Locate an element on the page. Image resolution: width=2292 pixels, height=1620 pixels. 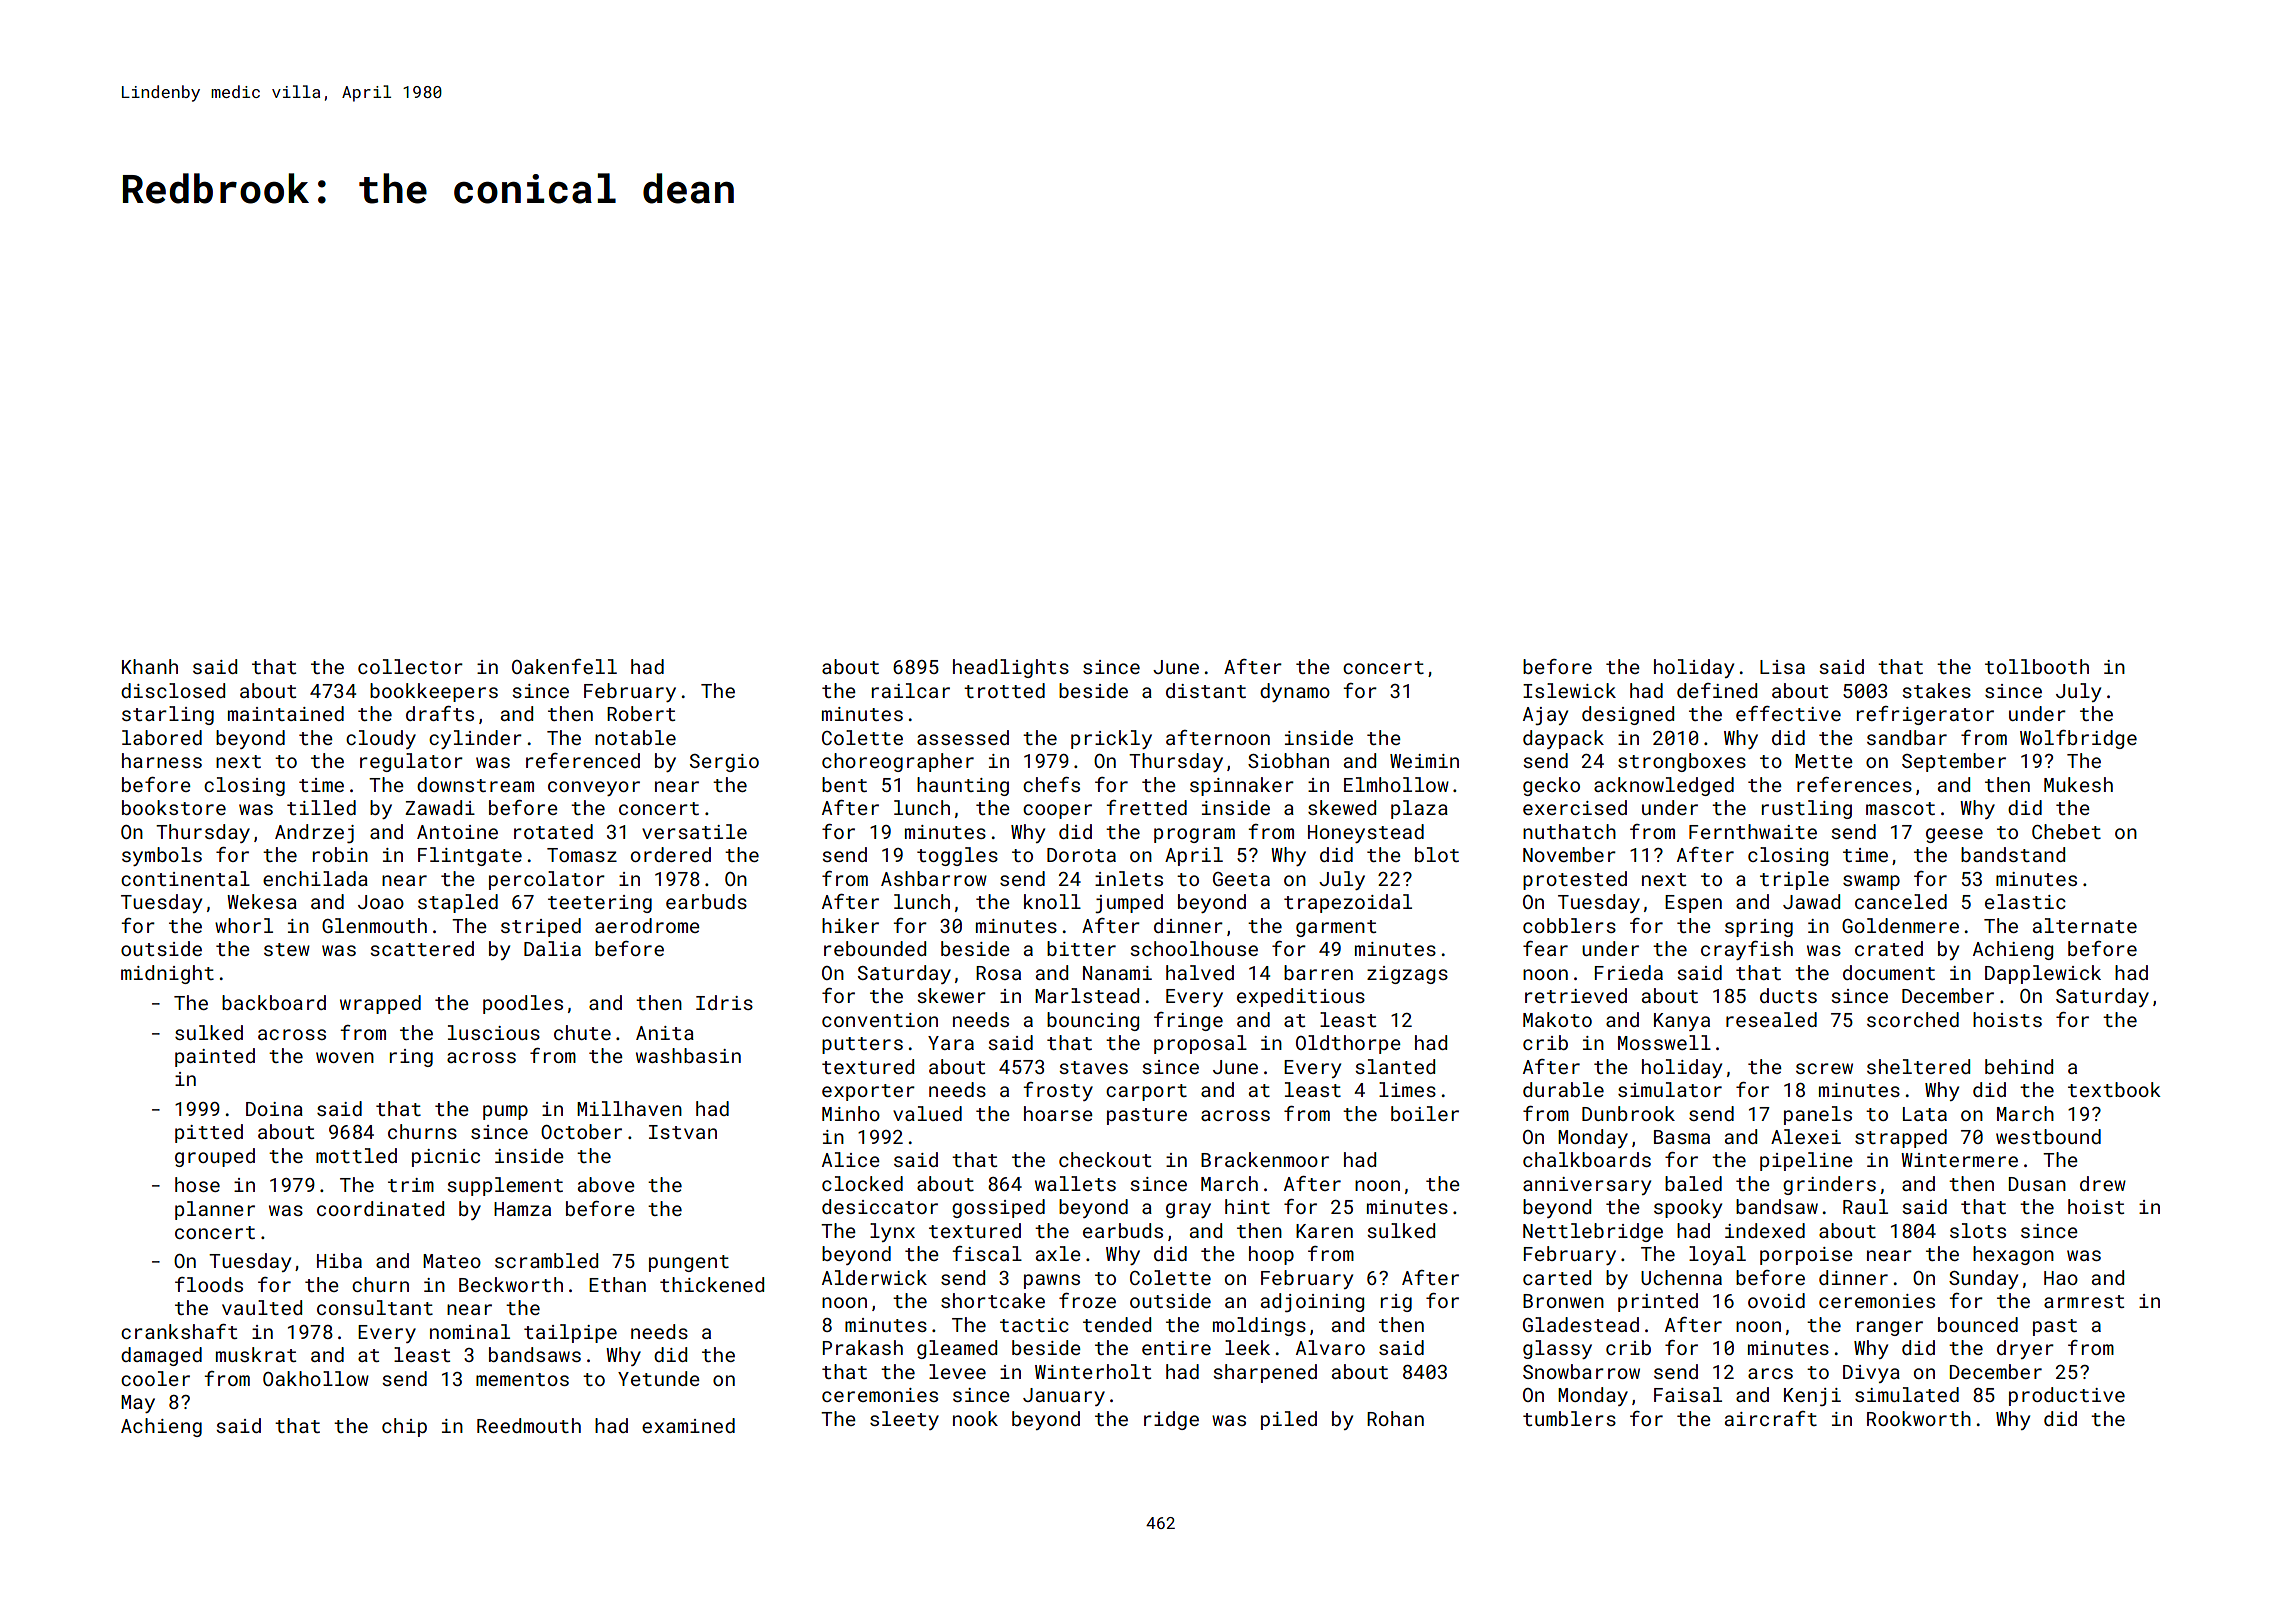
Doina is located at coordinates (274, 1109).
